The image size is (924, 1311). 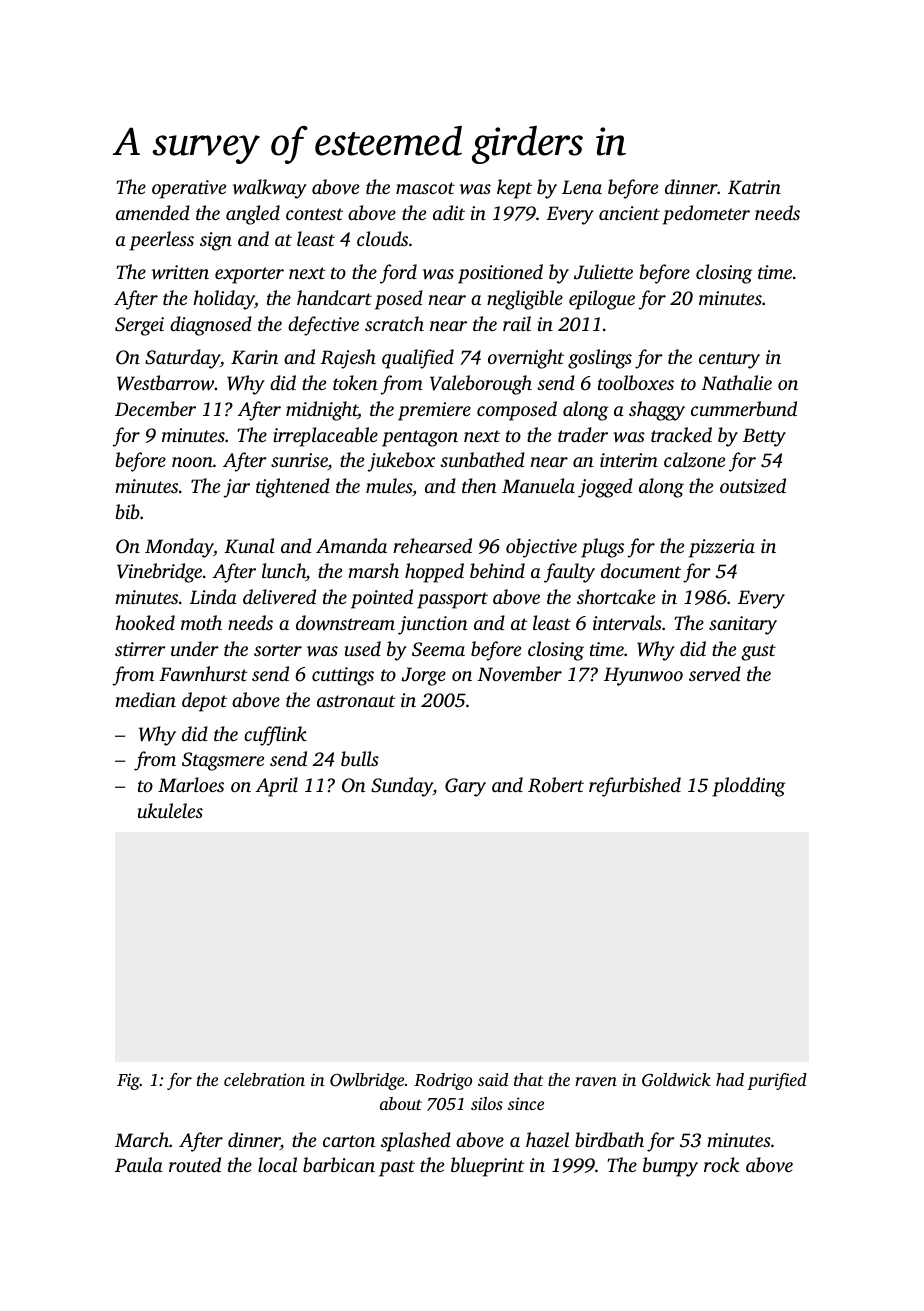 I want to click on celebration, so click(x=264, y=1079).
